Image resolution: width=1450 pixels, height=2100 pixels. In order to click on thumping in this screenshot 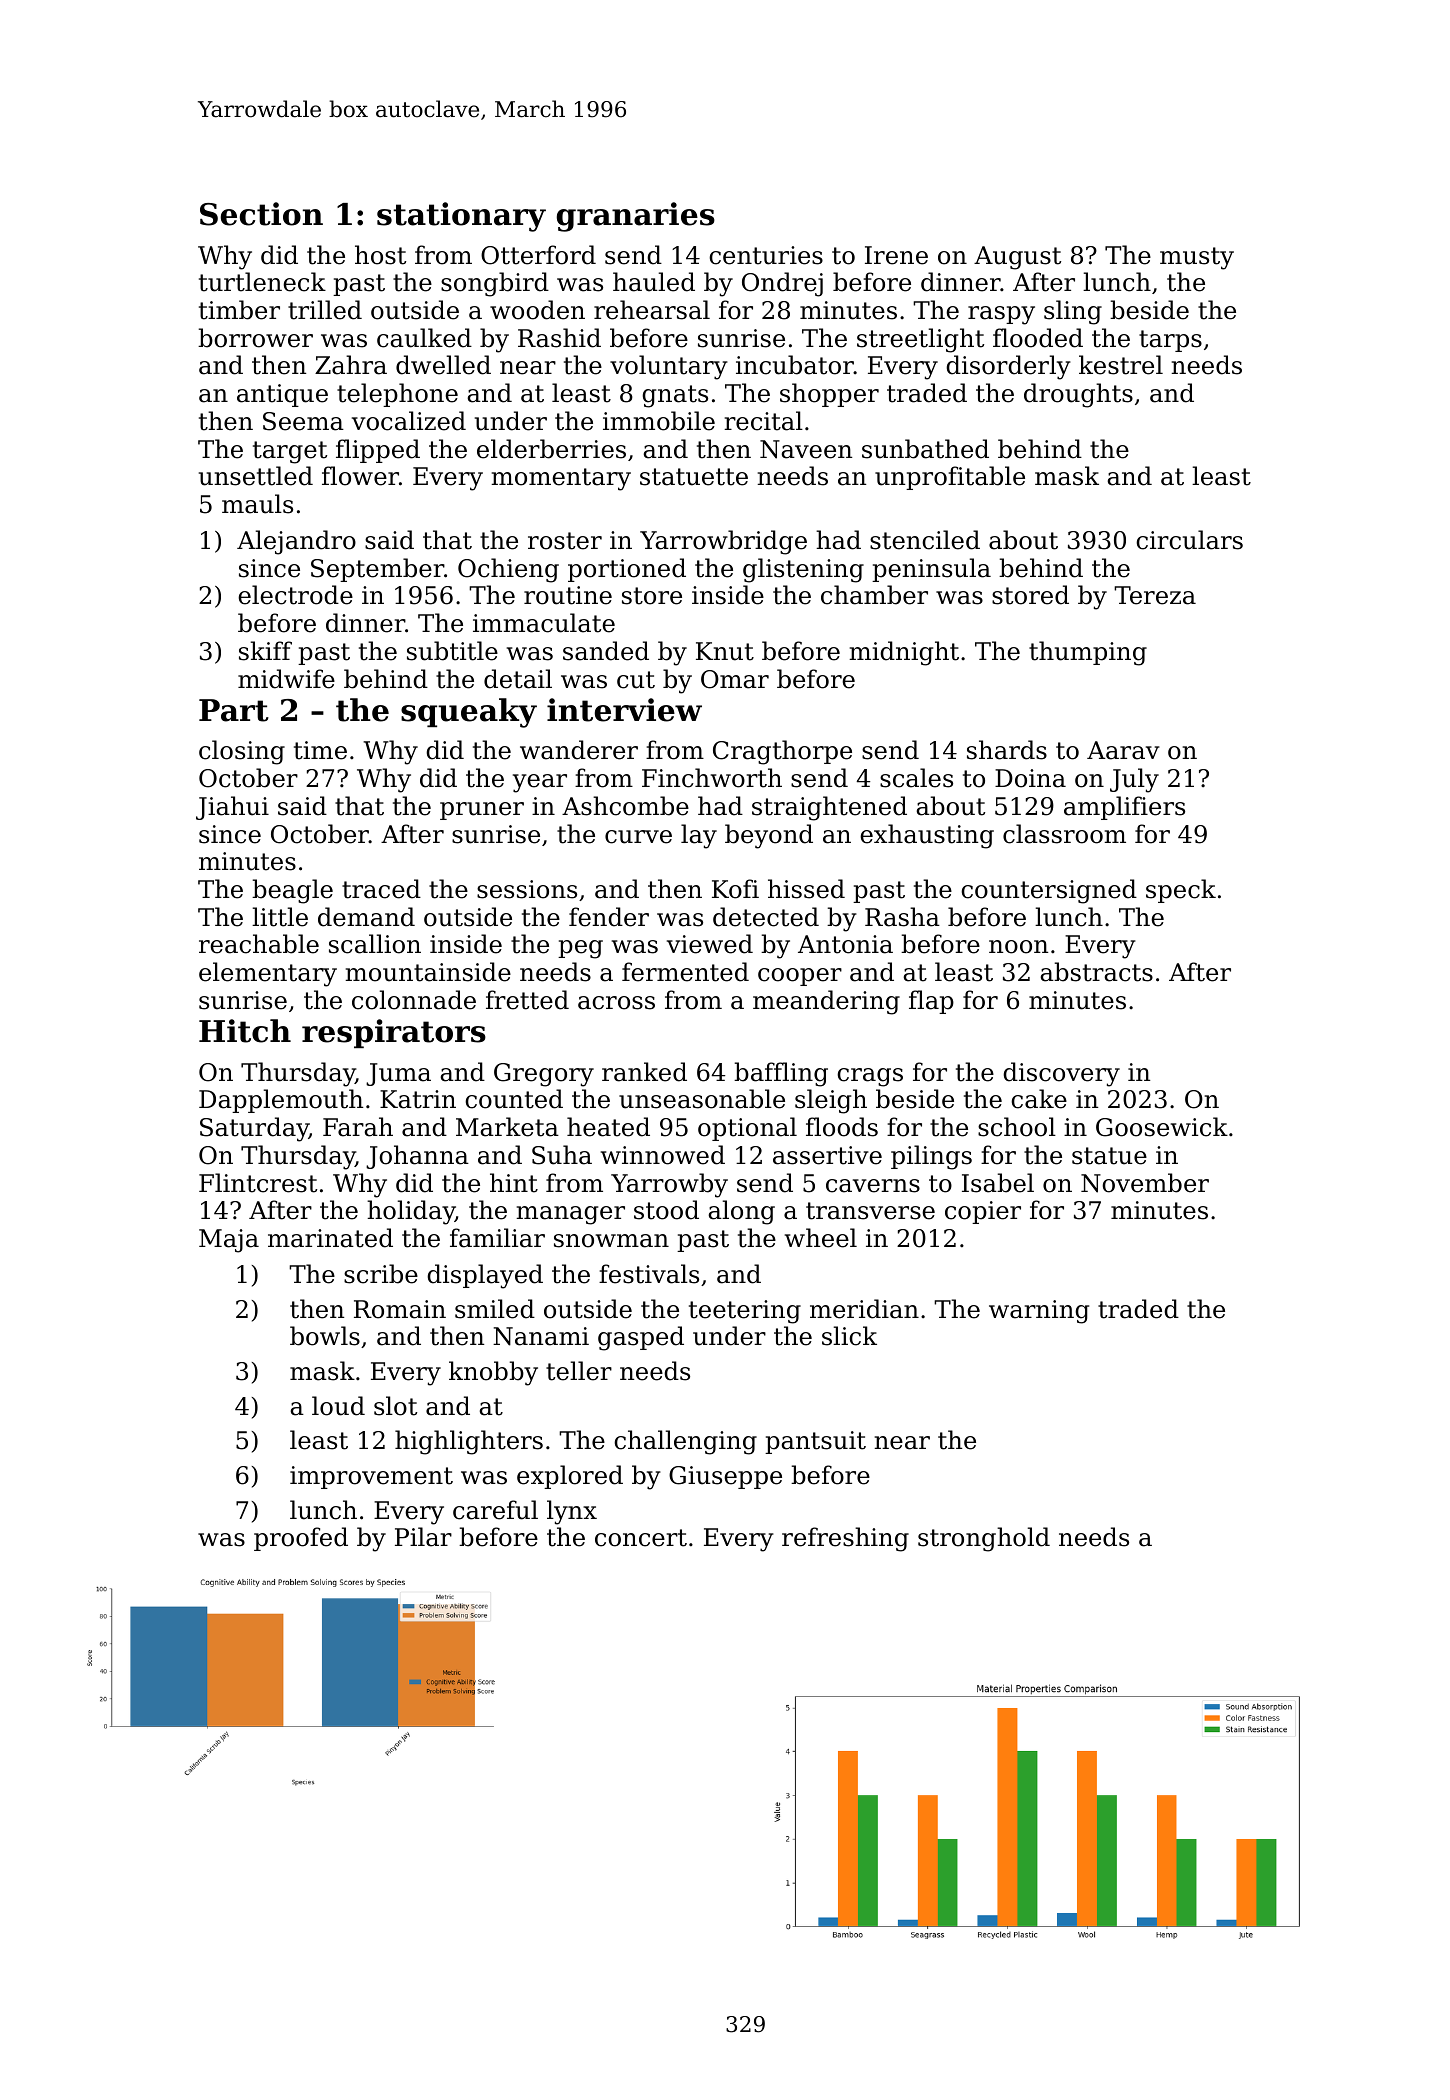, I will do `click(1088, 653)`.
